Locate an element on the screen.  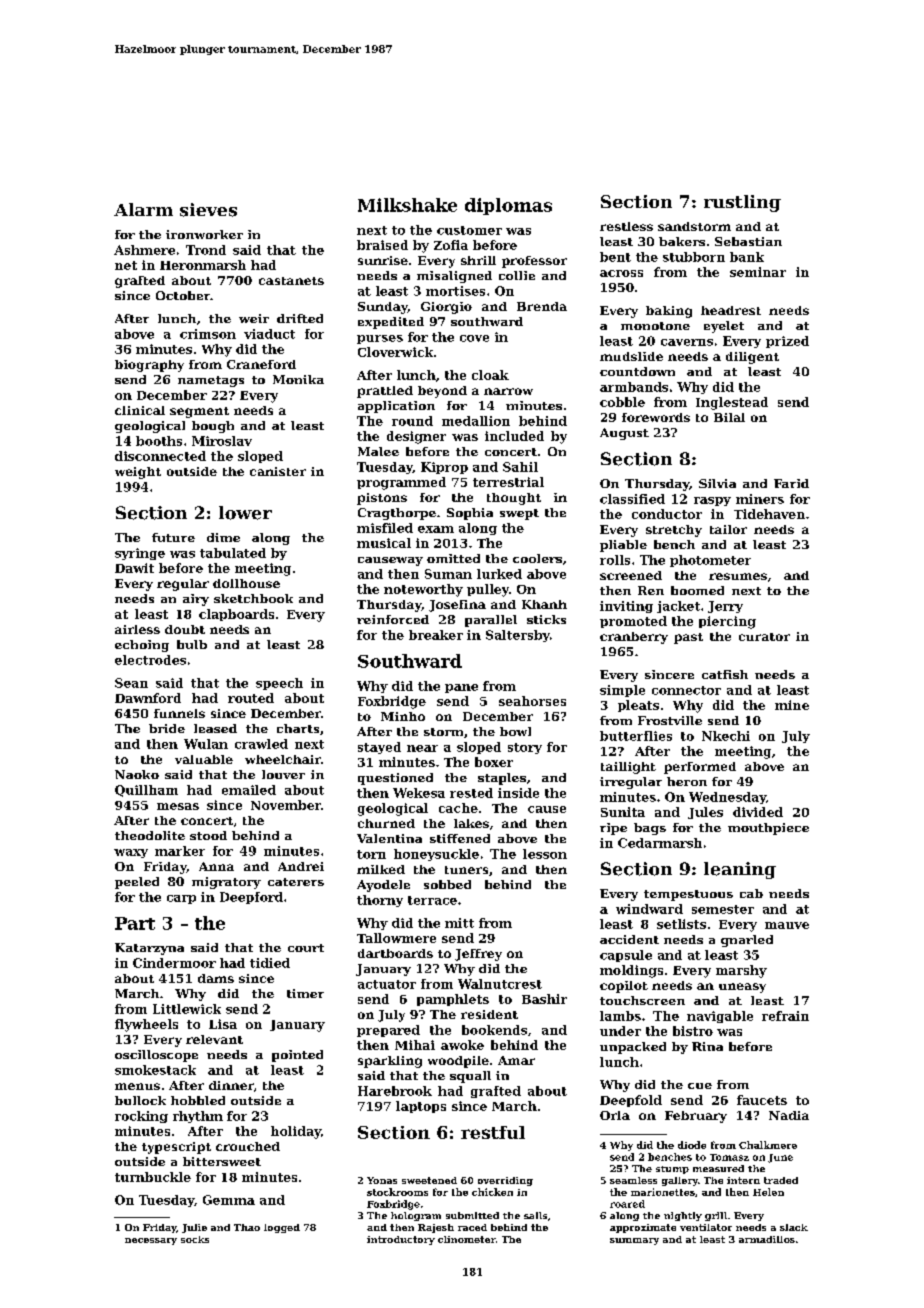
sieves is located at coordinates (208, 210).
